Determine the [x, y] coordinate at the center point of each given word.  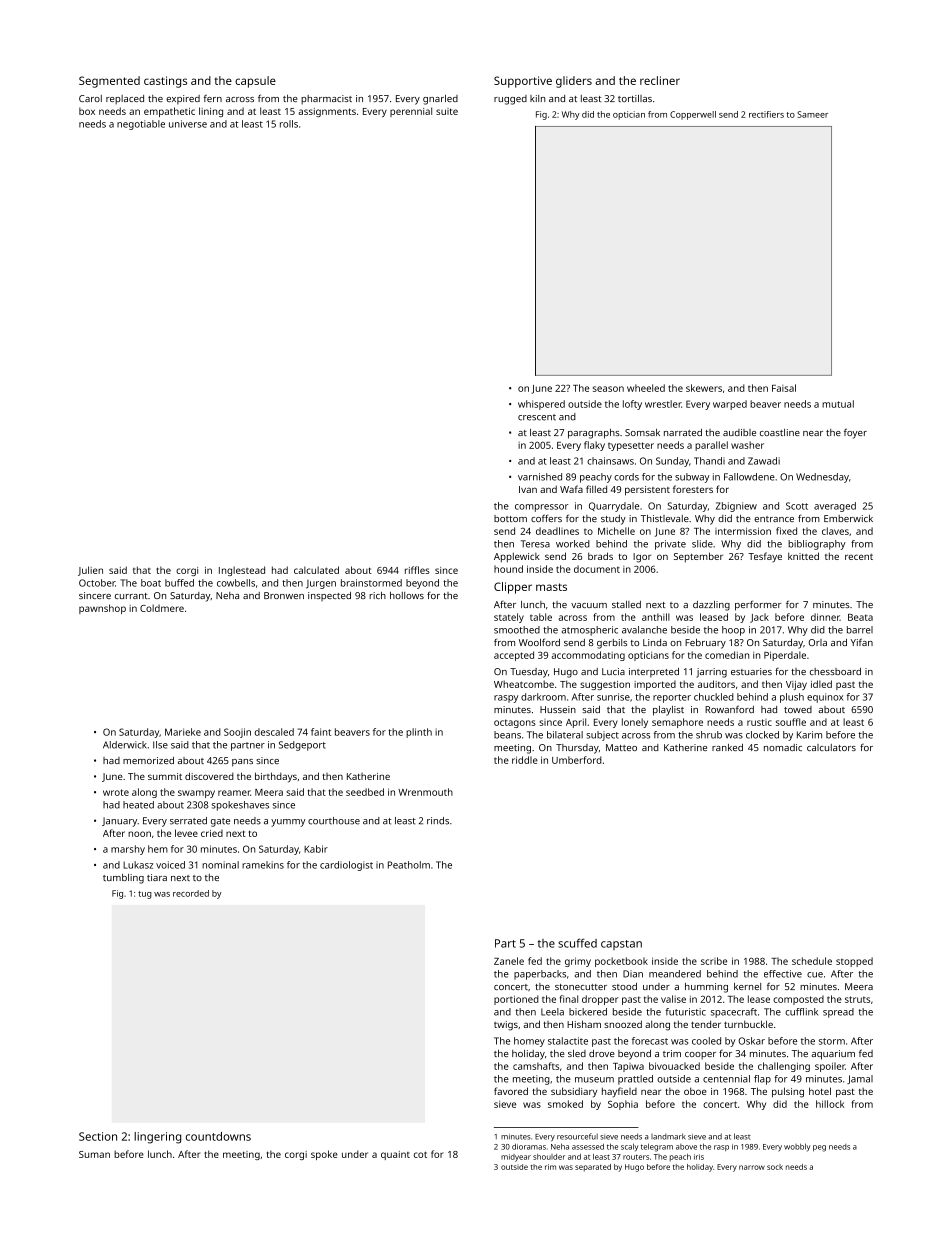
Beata [860, 617]
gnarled [440, 100]
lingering [157, 1138]
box [87, 111]
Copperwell [693, 115]
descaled [274, 732]
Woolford [539, 642]
